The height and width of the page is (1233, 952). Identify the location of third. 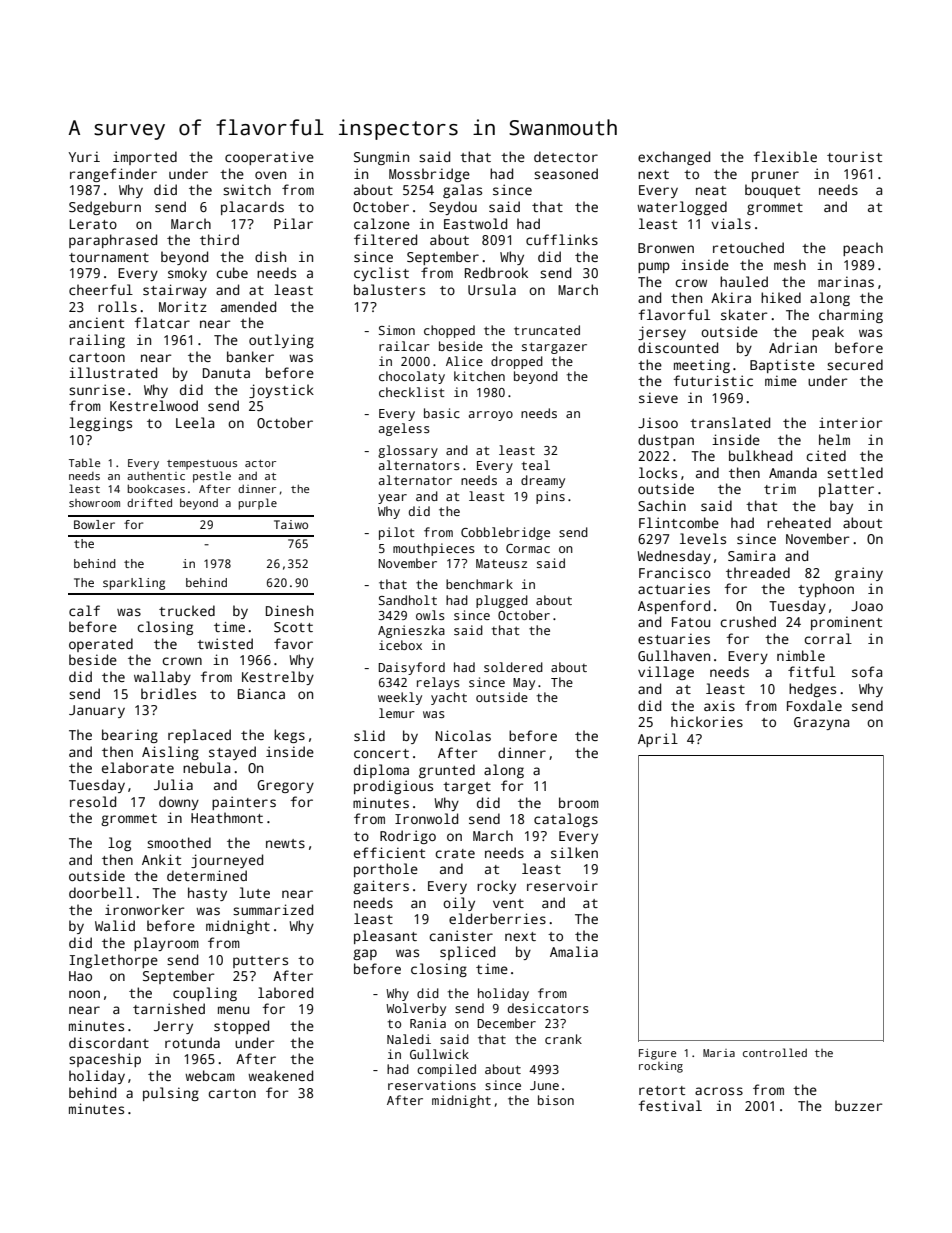
(219, 239).
